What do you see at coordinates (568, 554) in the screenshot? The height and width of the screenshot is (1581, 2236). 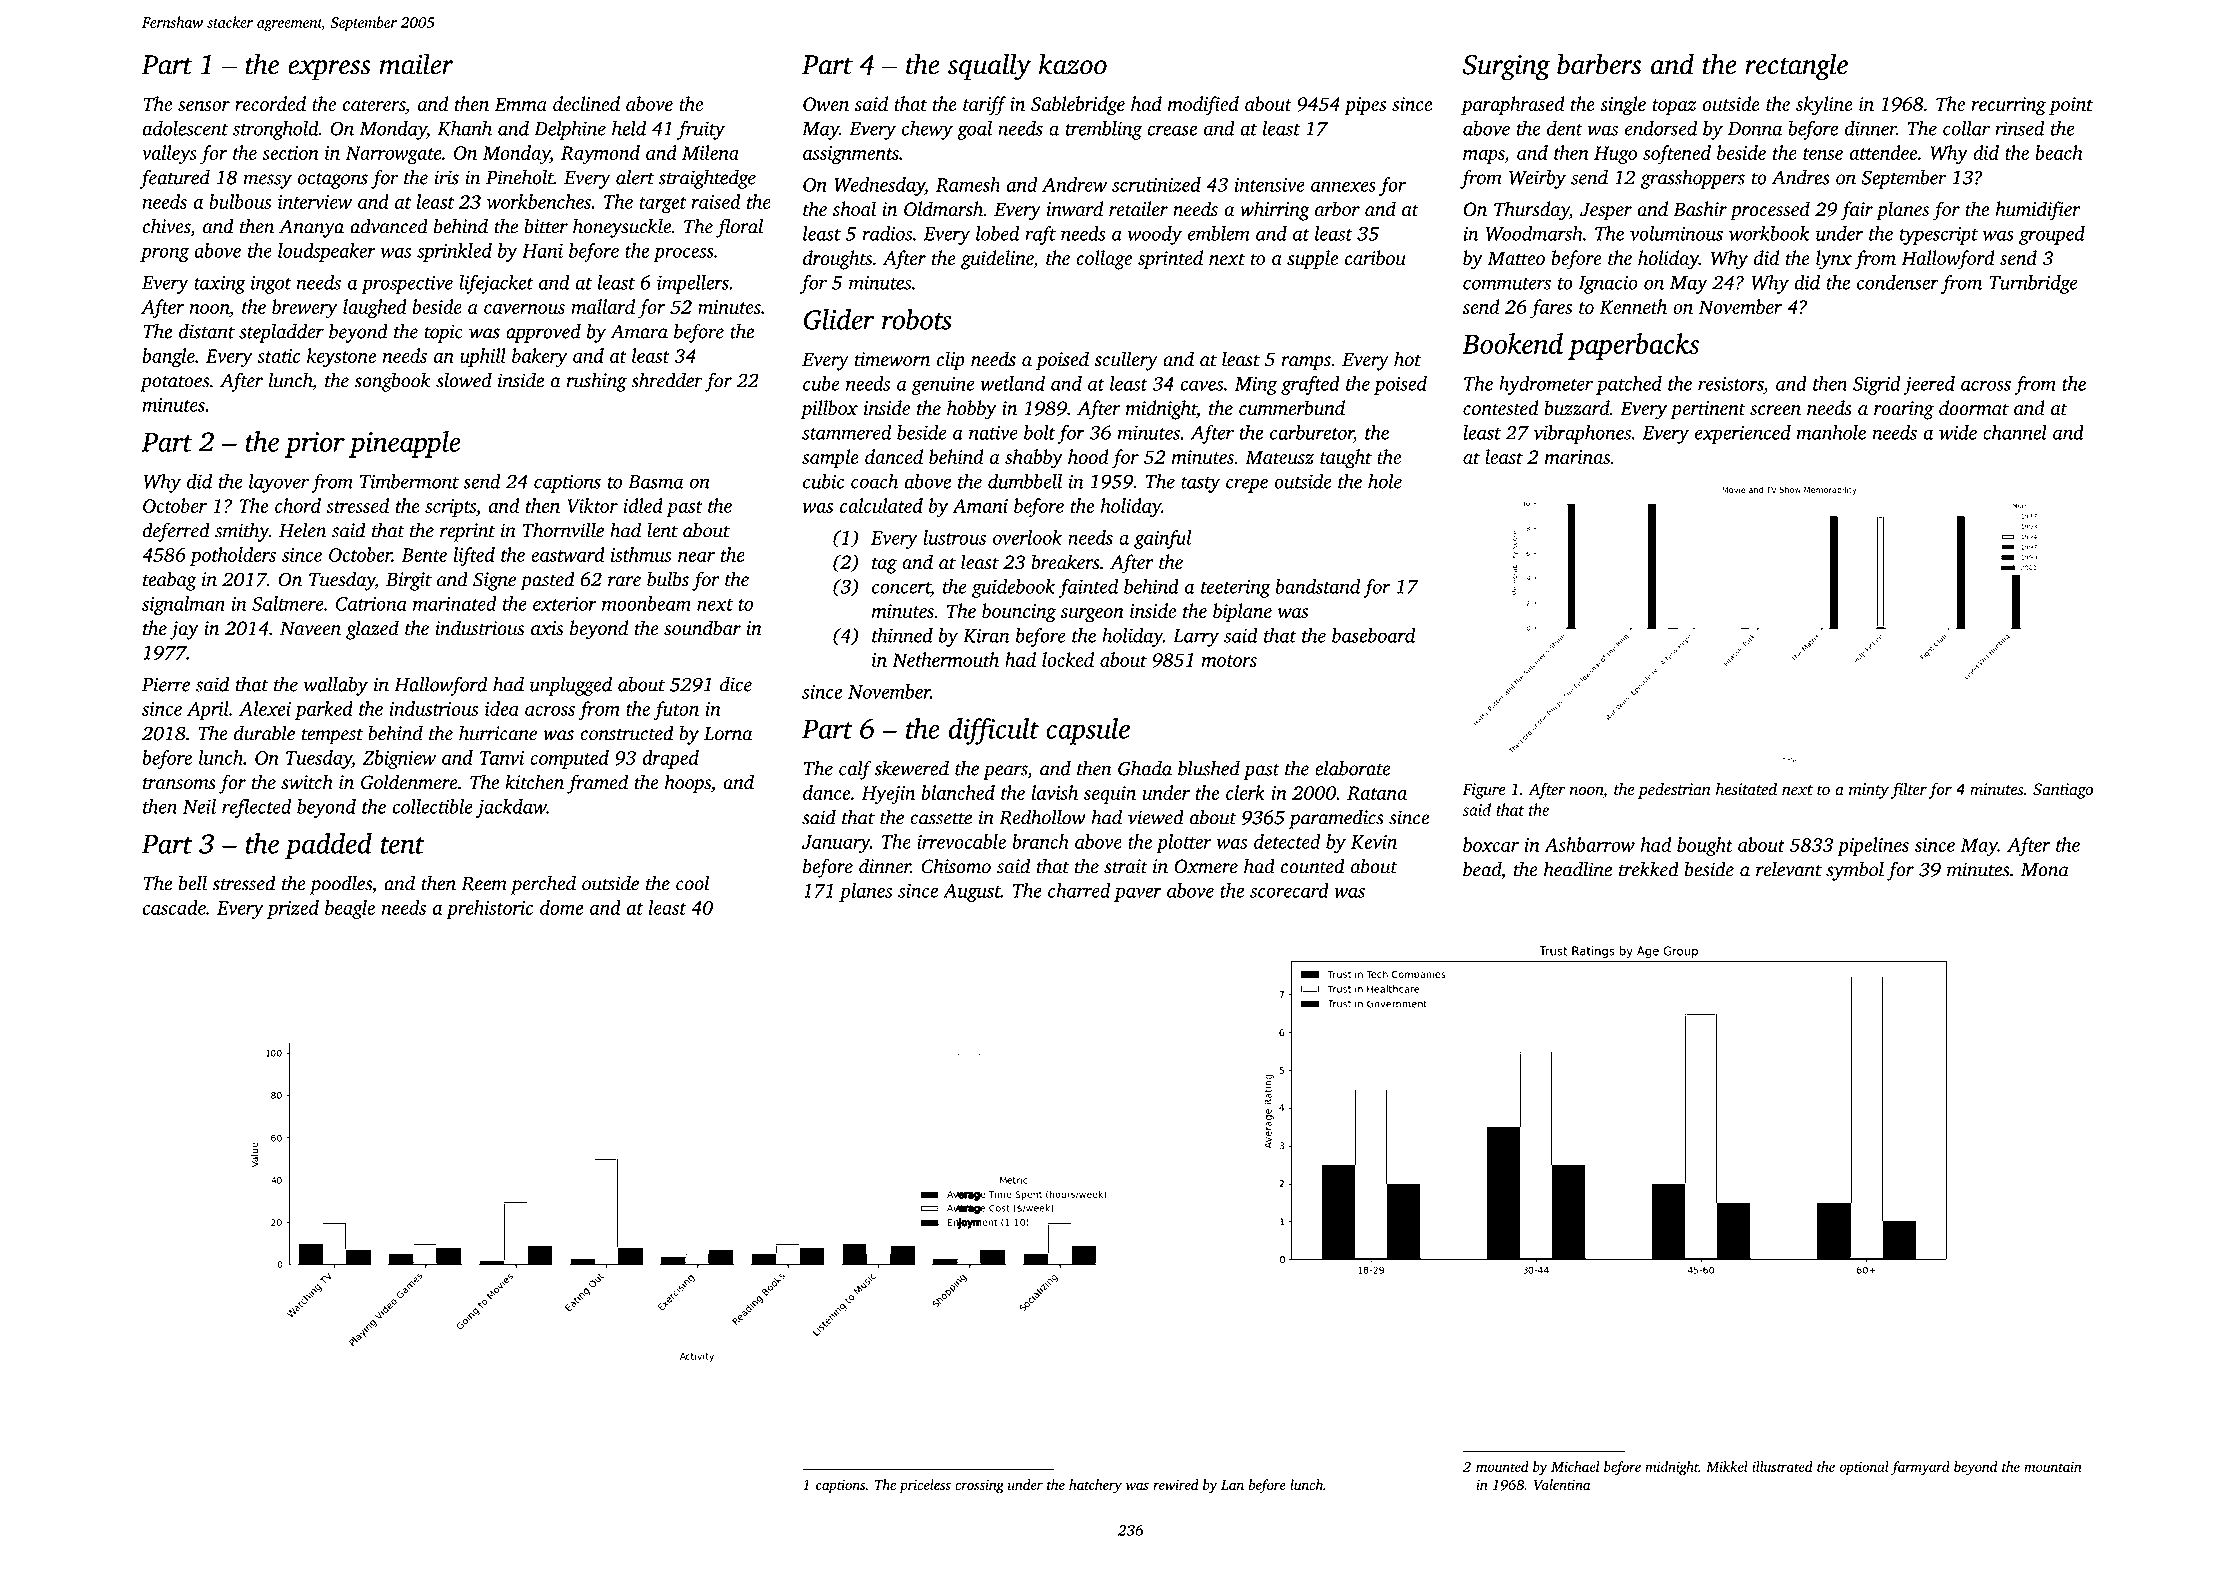 I see `eastward` at bounding box center [568, 554].
